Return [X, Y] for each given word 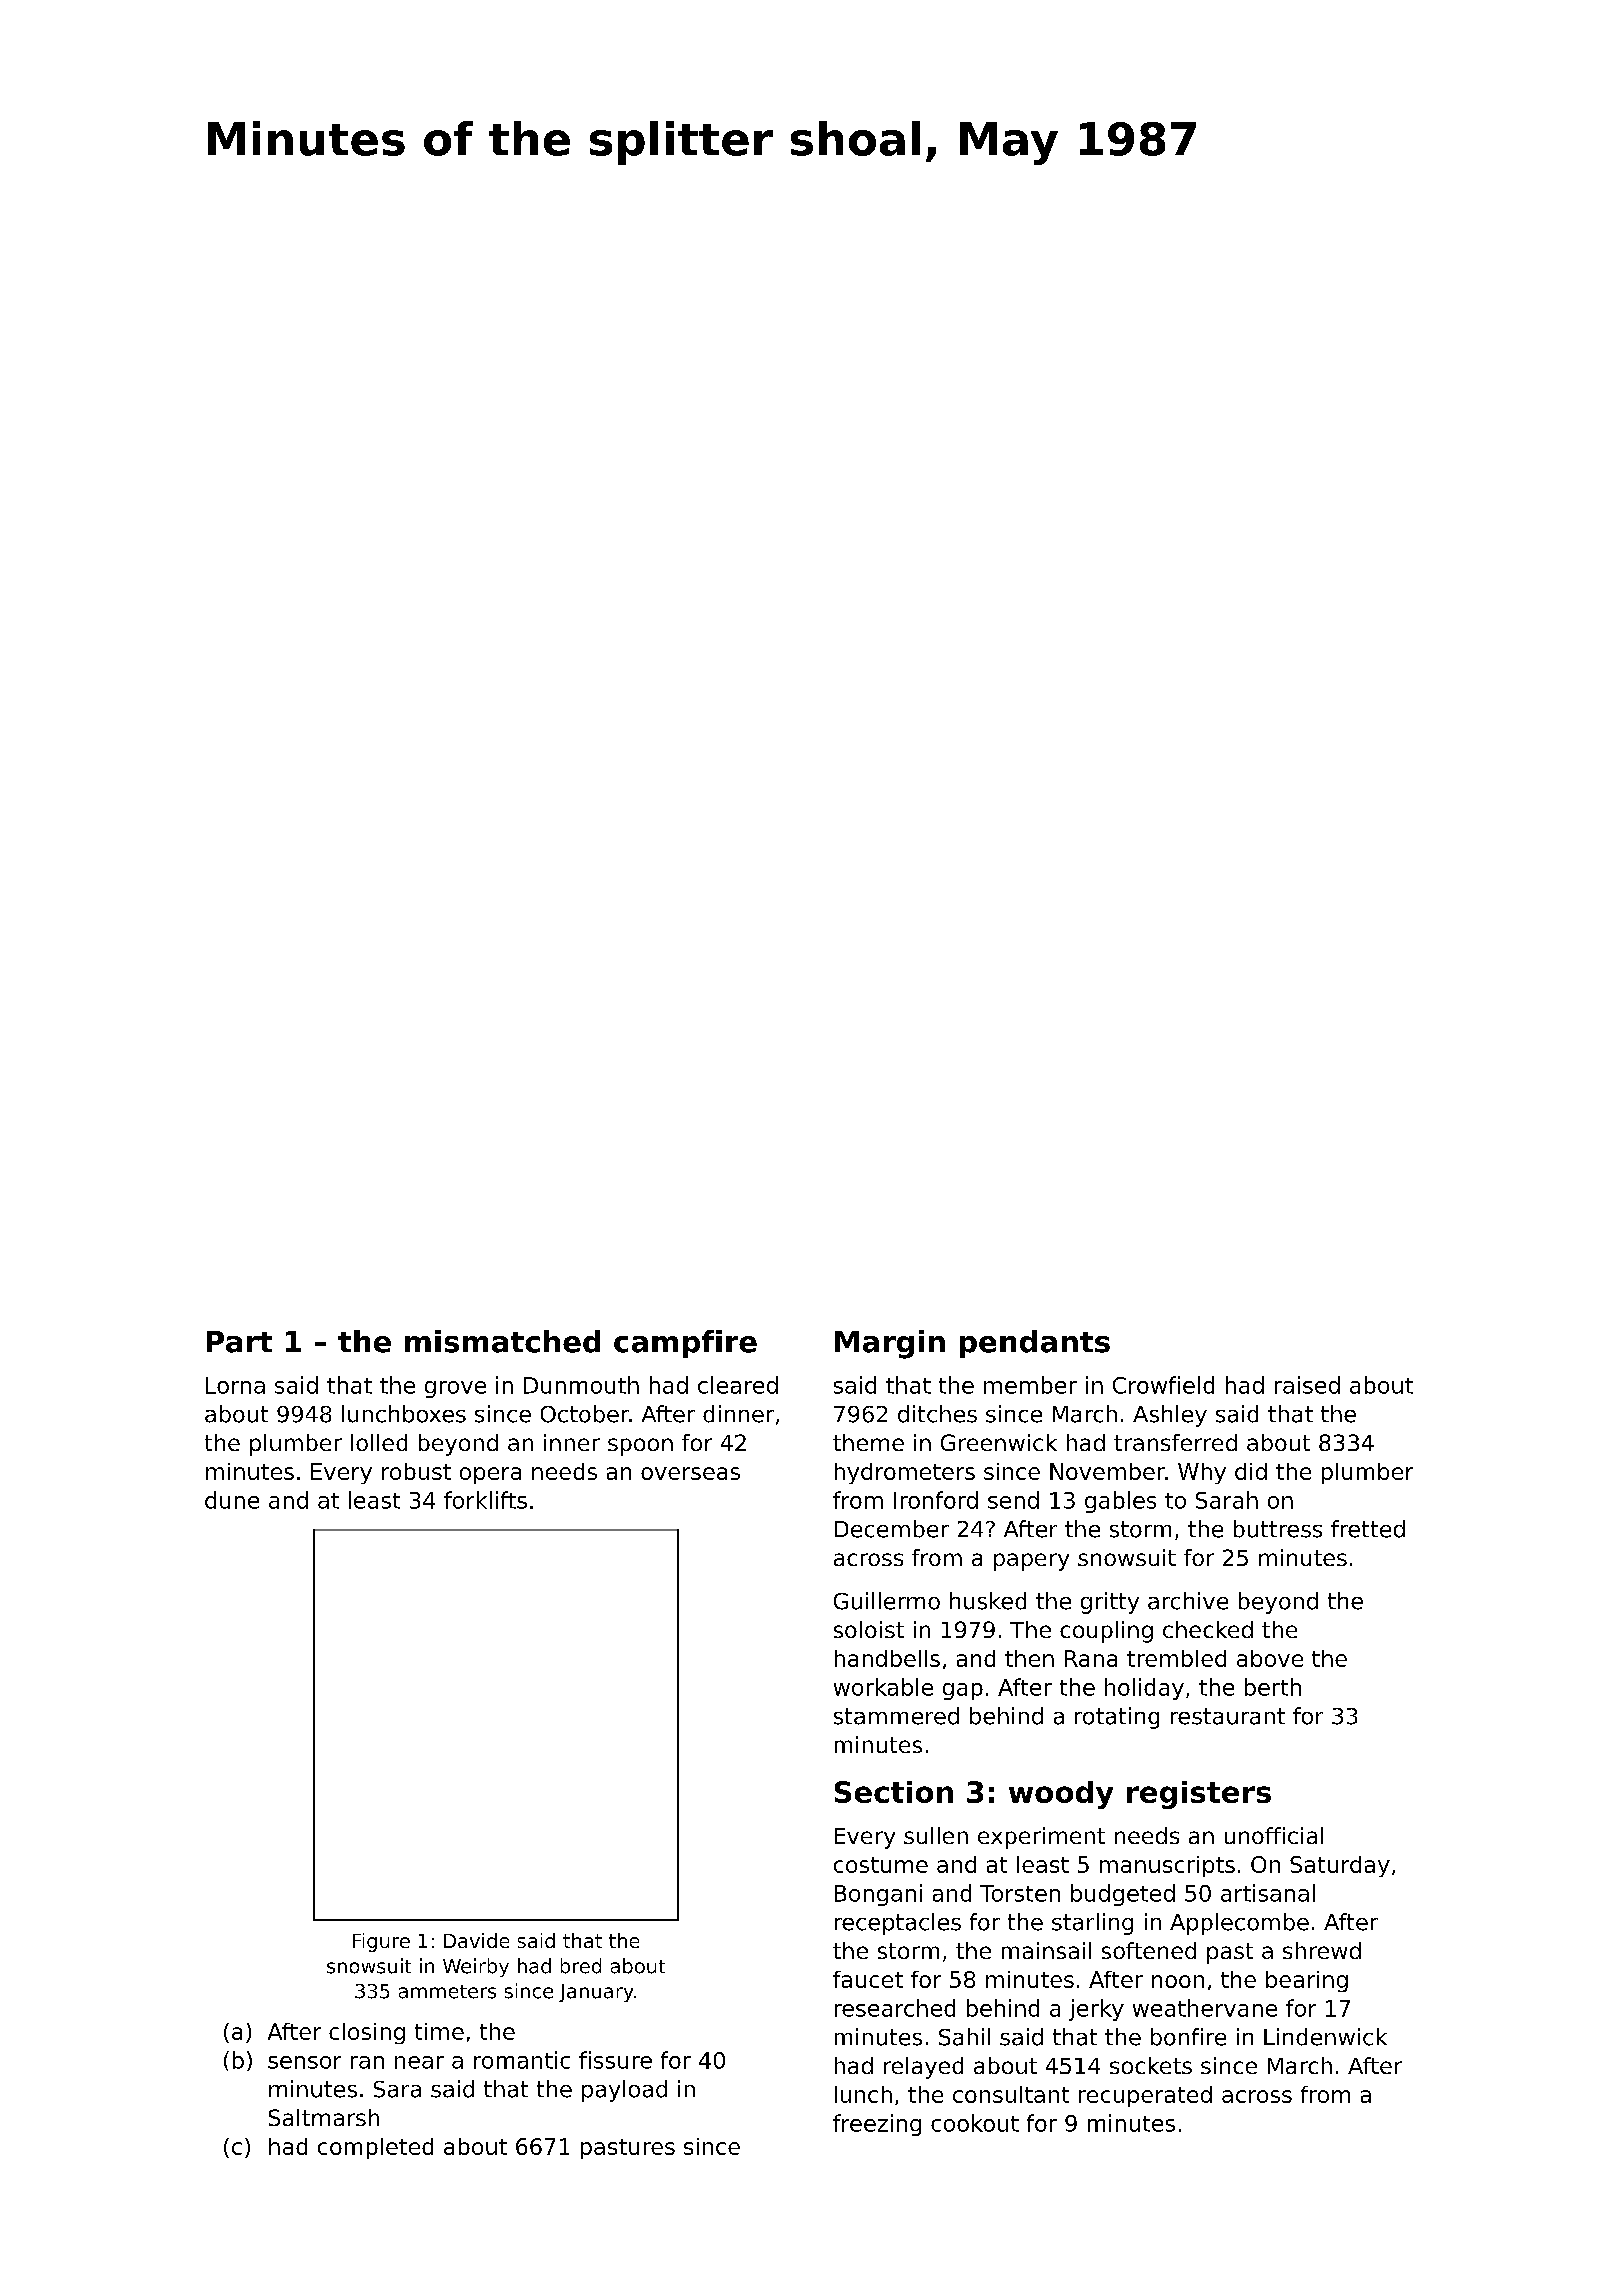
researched [895, 2008]
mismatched [502, 1341]
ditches [937, 1414]
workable [883, 1687]
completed [375, 2148]
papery [1031, 1562]
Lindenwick [1325, 2037]
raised [1307, 1385]
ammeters [447, 1992]
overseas [690, 1473]
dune [232, 1500]
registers [1199, 1795]
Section [894, 1792]
